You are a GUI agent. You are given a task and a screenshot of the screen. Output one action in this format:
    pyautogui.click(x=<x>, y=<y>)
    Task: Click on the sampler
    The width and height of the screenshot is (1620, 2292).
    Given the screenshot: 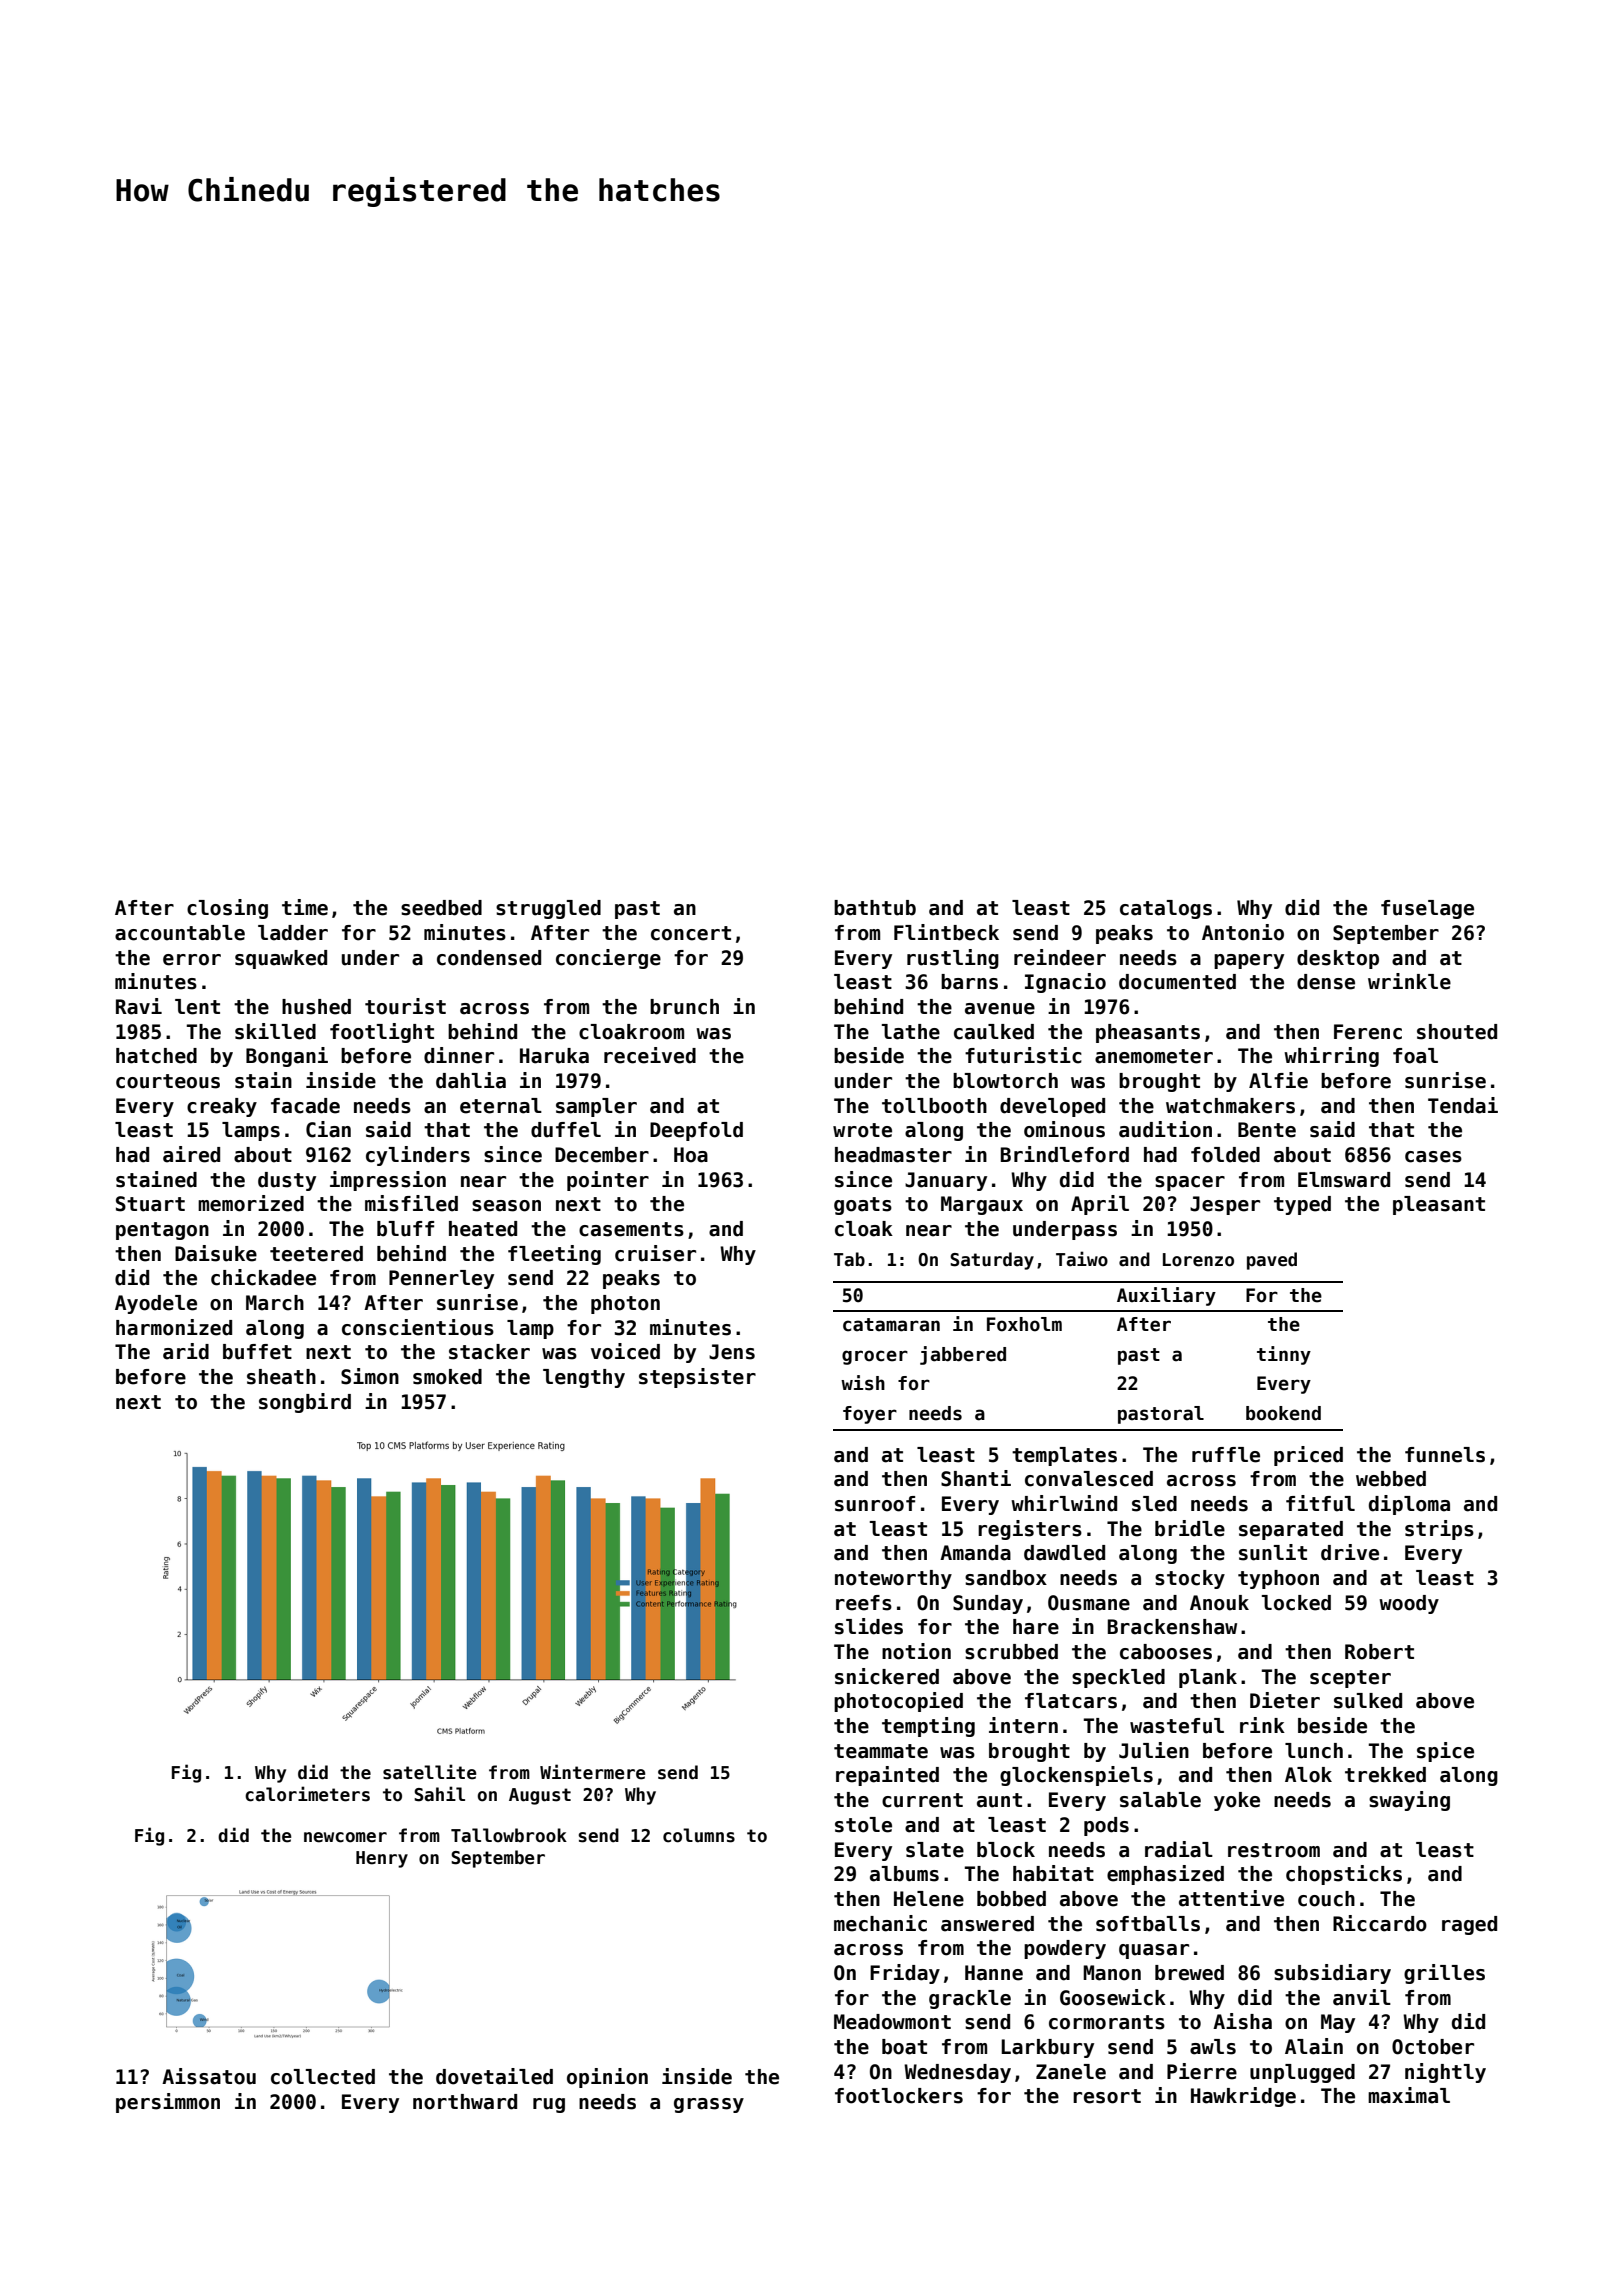 What is the action you would take?
    pyautogui.click(x=596, y=1107)
